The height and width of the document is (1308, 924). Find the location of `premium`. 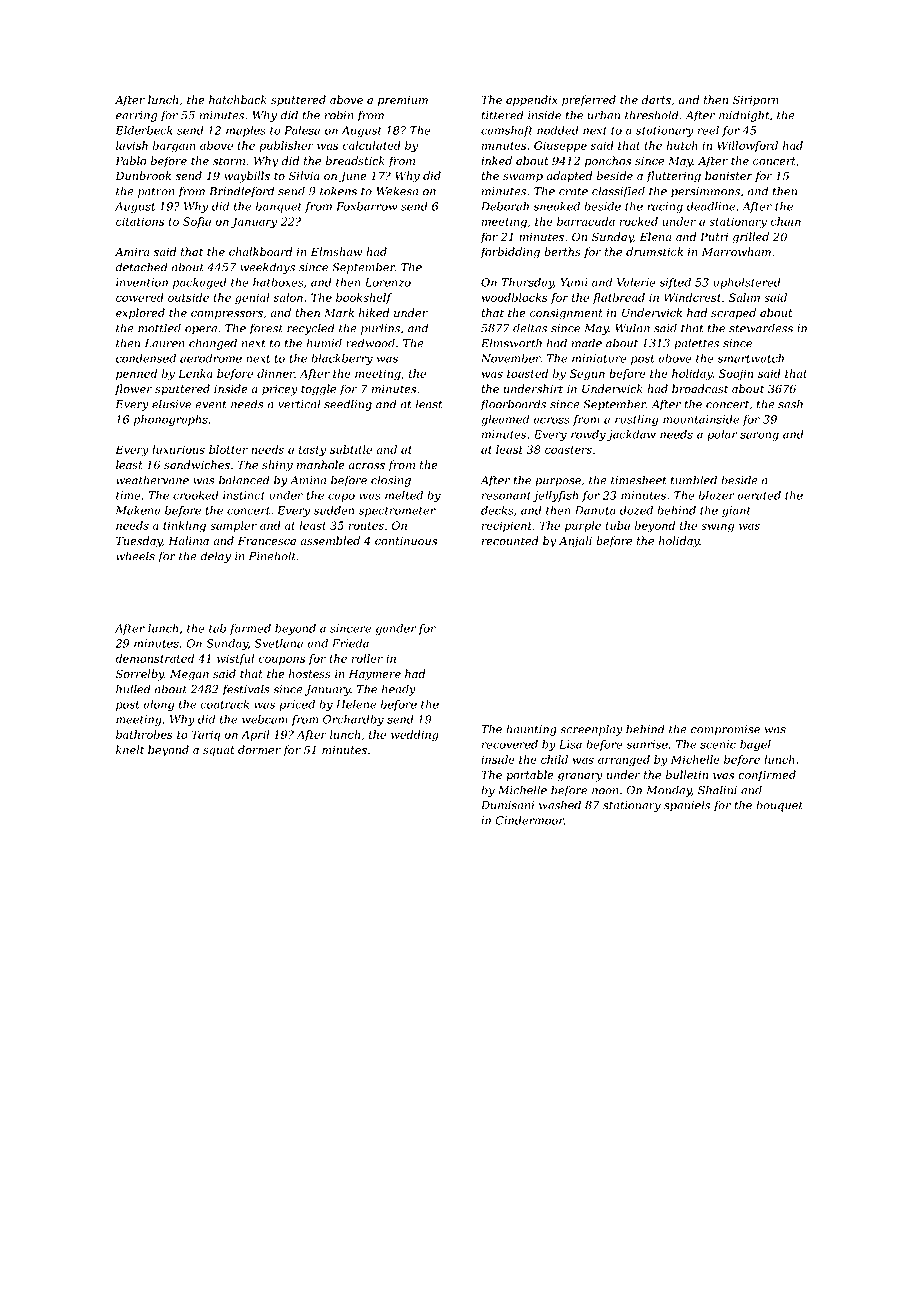

premium is located at coordinates (403, 101).
